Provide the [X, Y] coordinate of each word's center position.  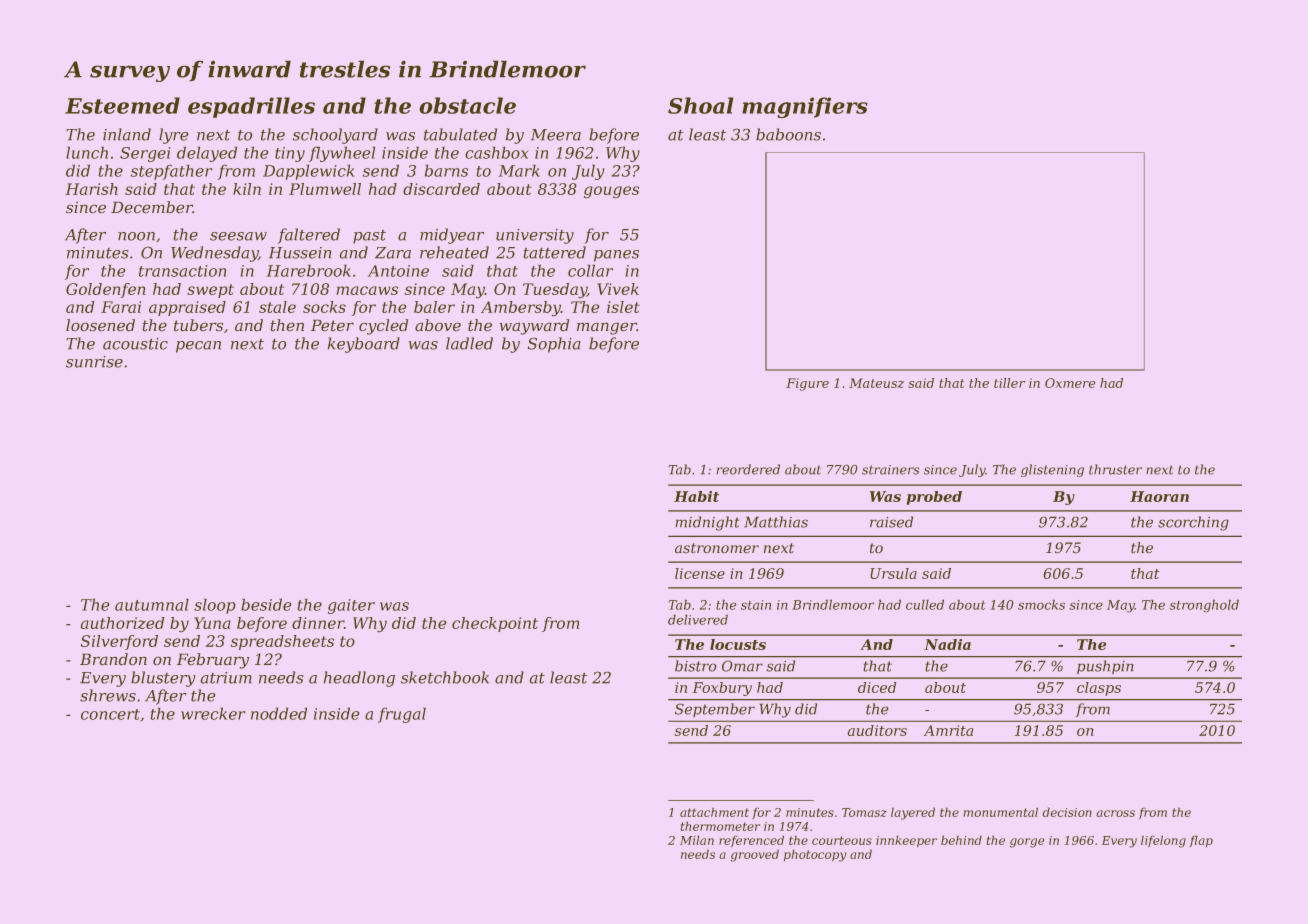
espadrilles [251, 107]
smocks [1041, 605]
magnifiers [805, 107]
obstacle [468, 105]
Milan [697, 840]
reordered [748, 469]
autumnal [152, 605]
